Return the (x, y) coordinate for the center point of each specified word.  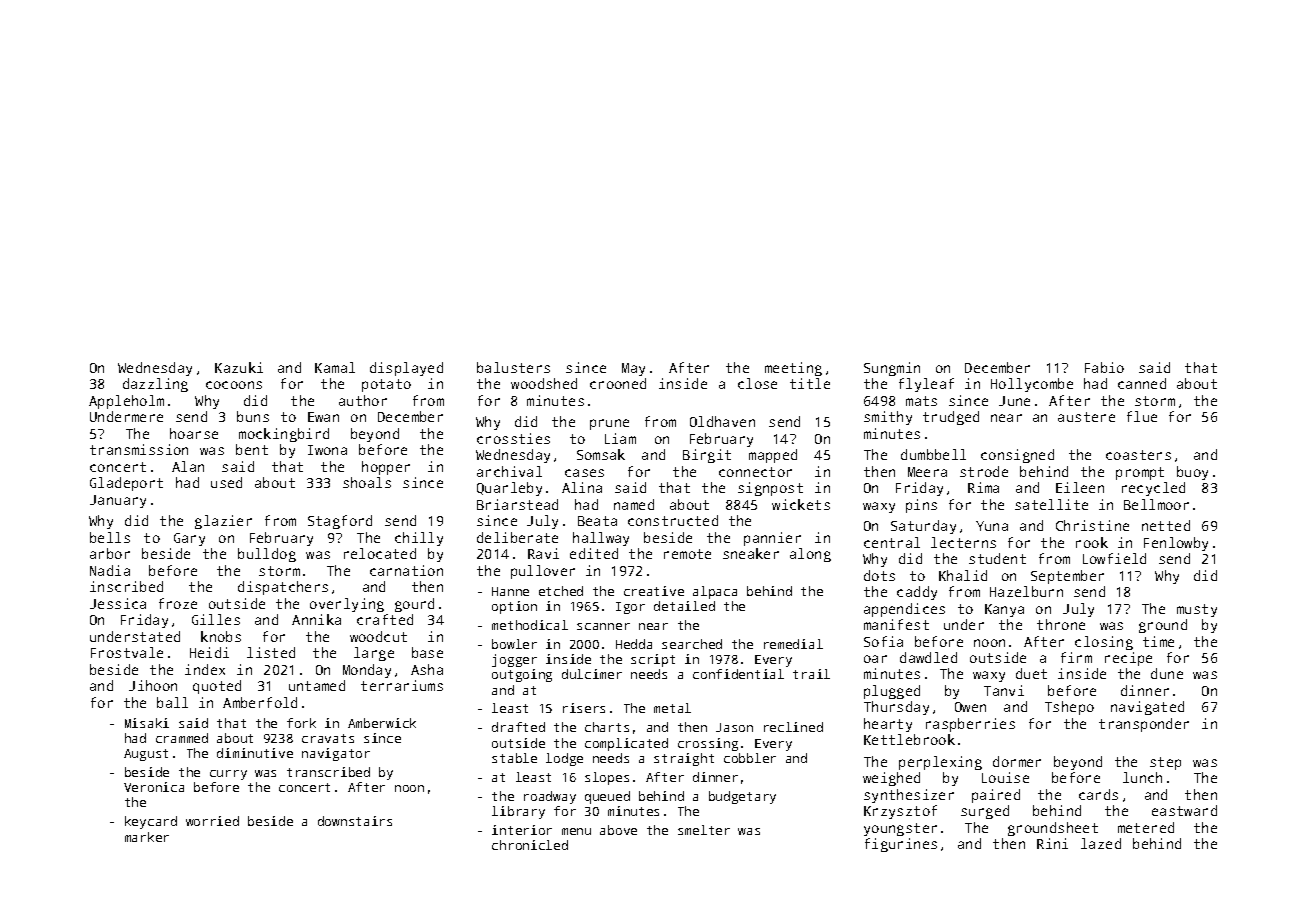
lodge (564, 759)
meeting (793, 369)
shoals (367, 482)
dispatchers (283, 588)
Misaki (147, 723)
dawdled (928, 657)
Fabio (1104, 367)
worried (212, 821)
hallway (601, 539)
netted (1166, 525)
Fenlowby (1176, 544)
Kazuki (239, 367)
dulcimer (592, 674)
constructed (673, 520)
